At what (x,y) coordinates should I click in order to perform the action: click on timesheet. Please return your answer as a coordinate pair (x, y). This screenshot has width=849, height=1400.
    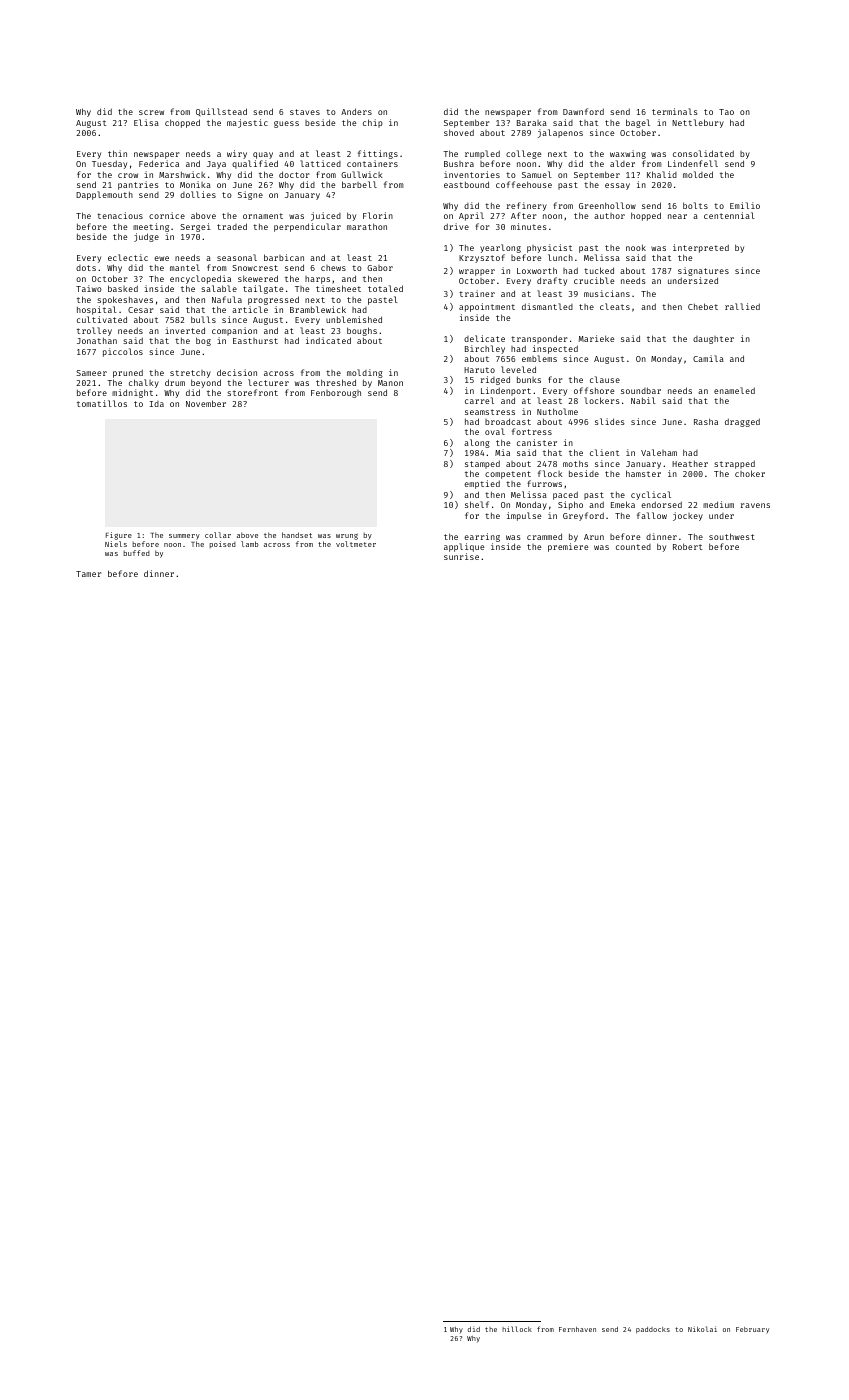
    Looking at the image, I should click on (338, 288).
